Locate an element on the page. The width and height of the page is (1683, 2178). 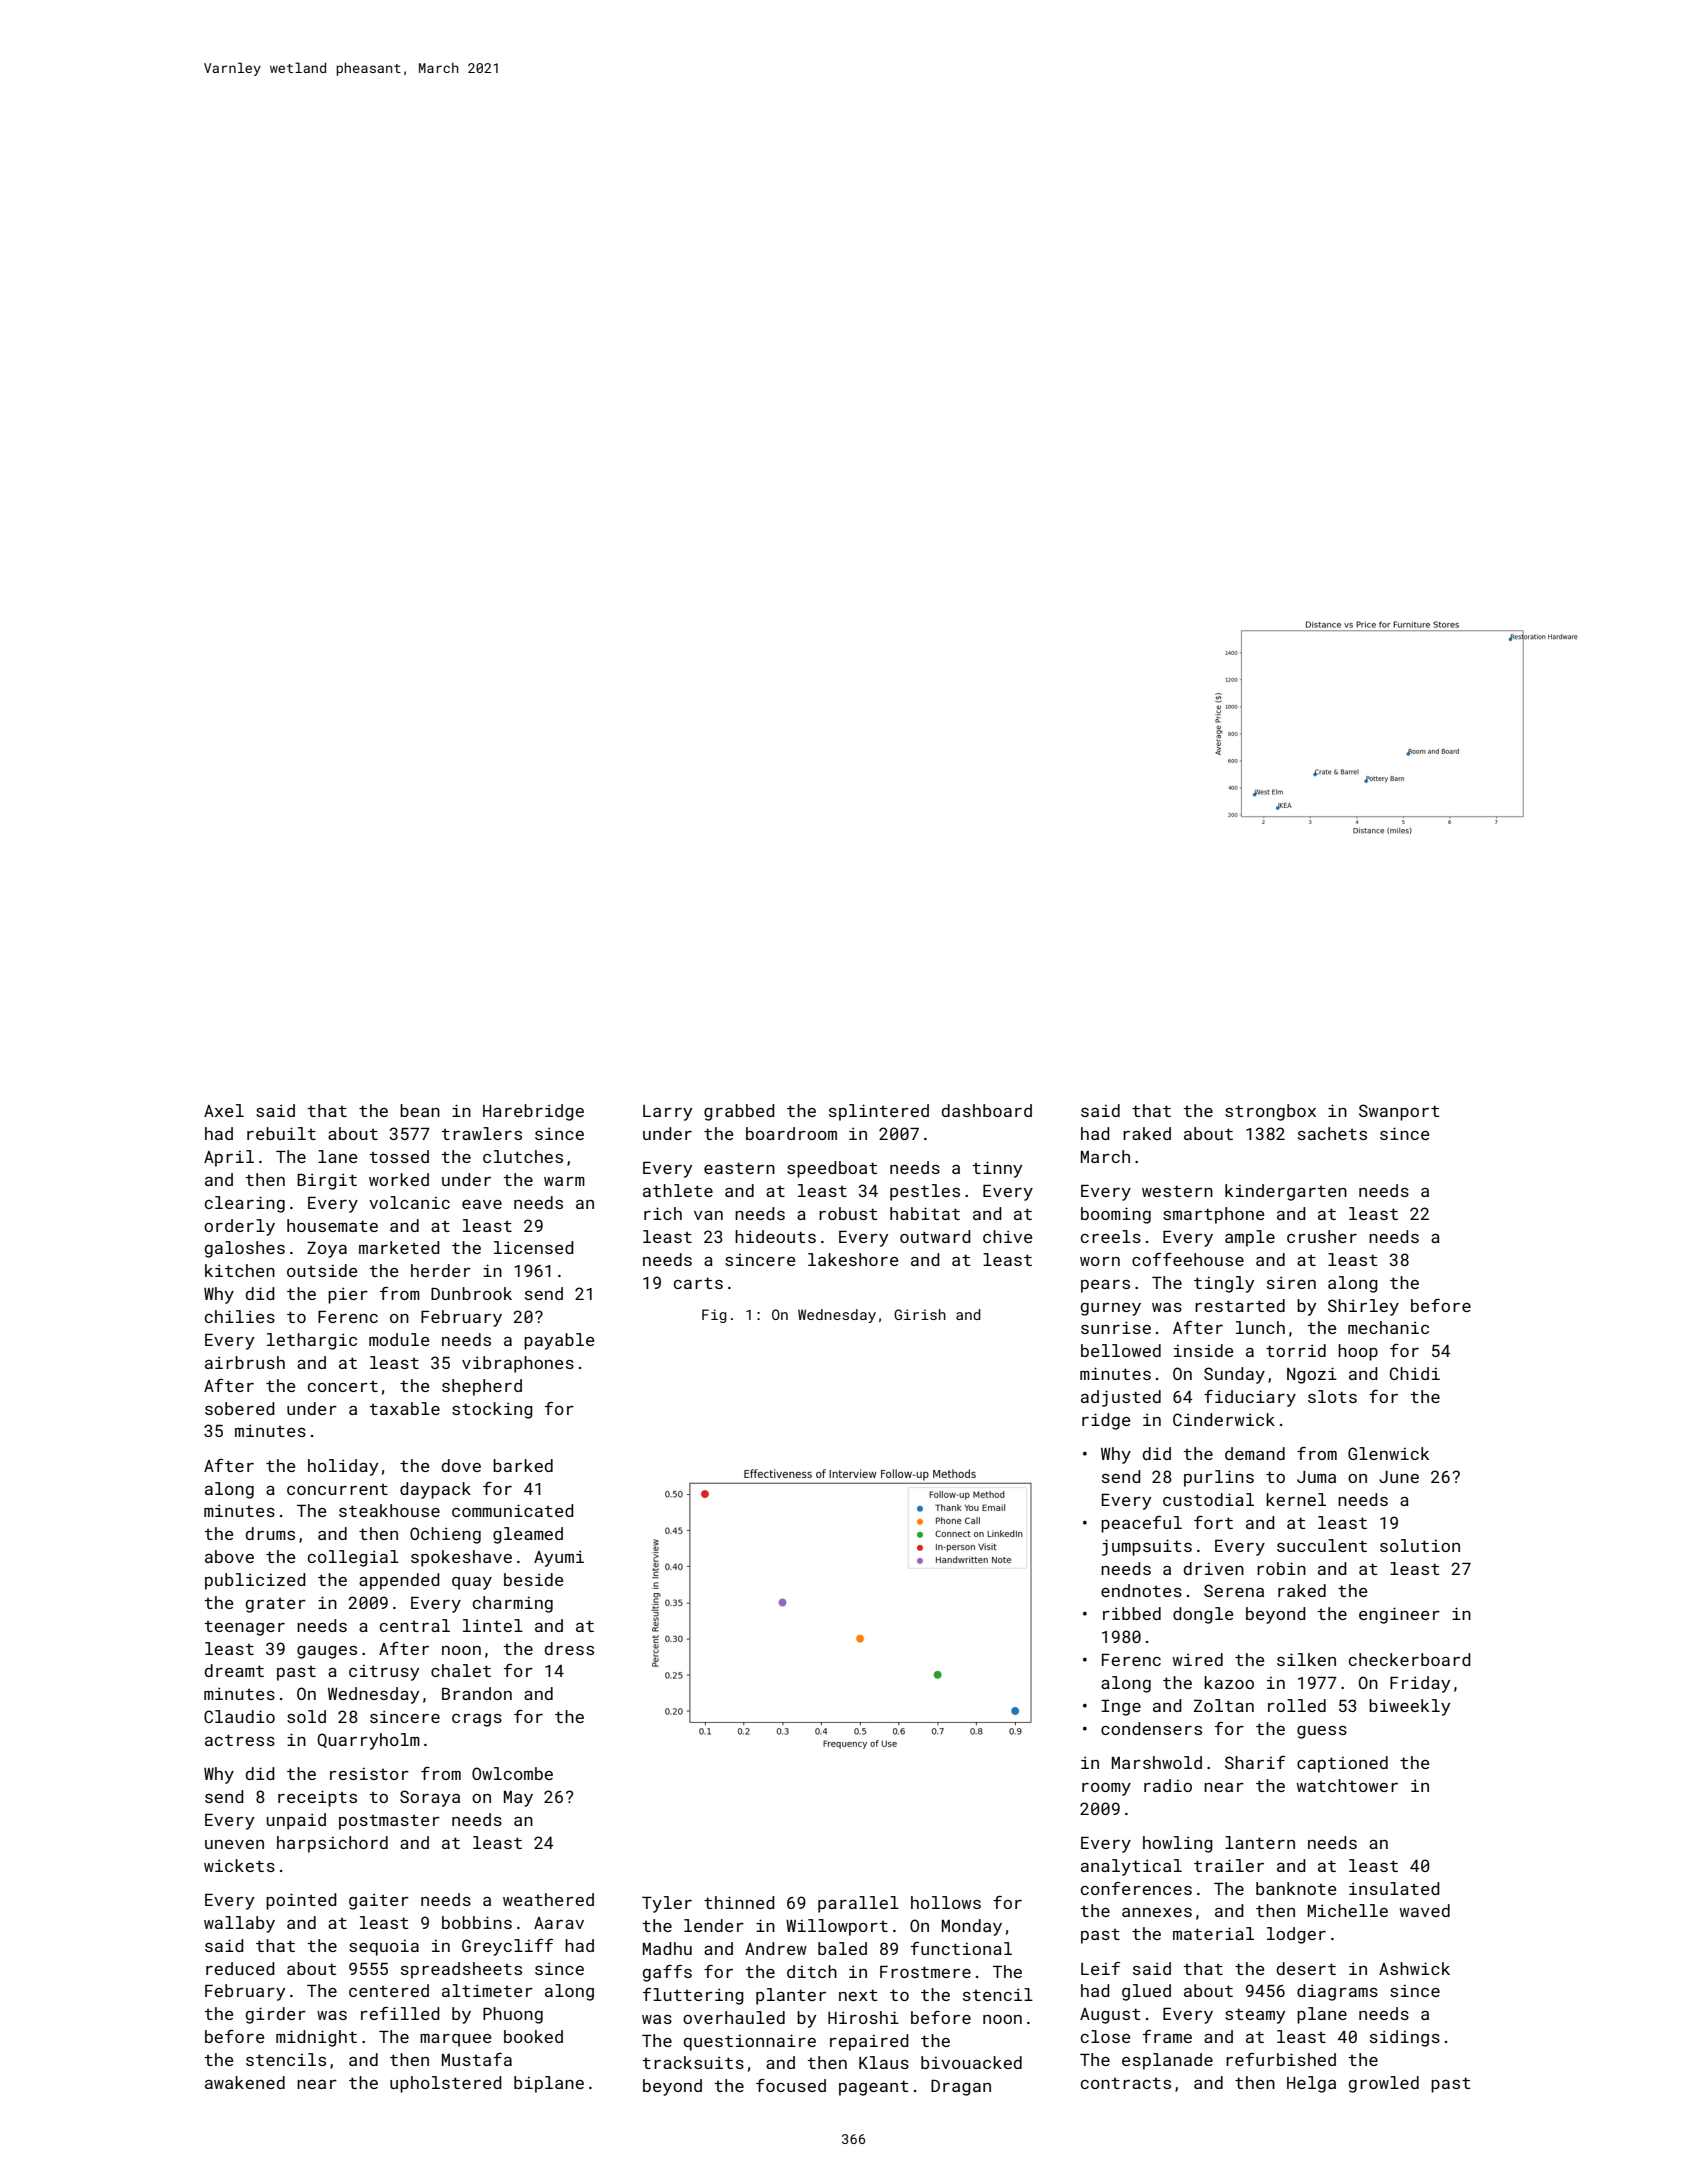
Girish is located at coordinates (920, 1314).
